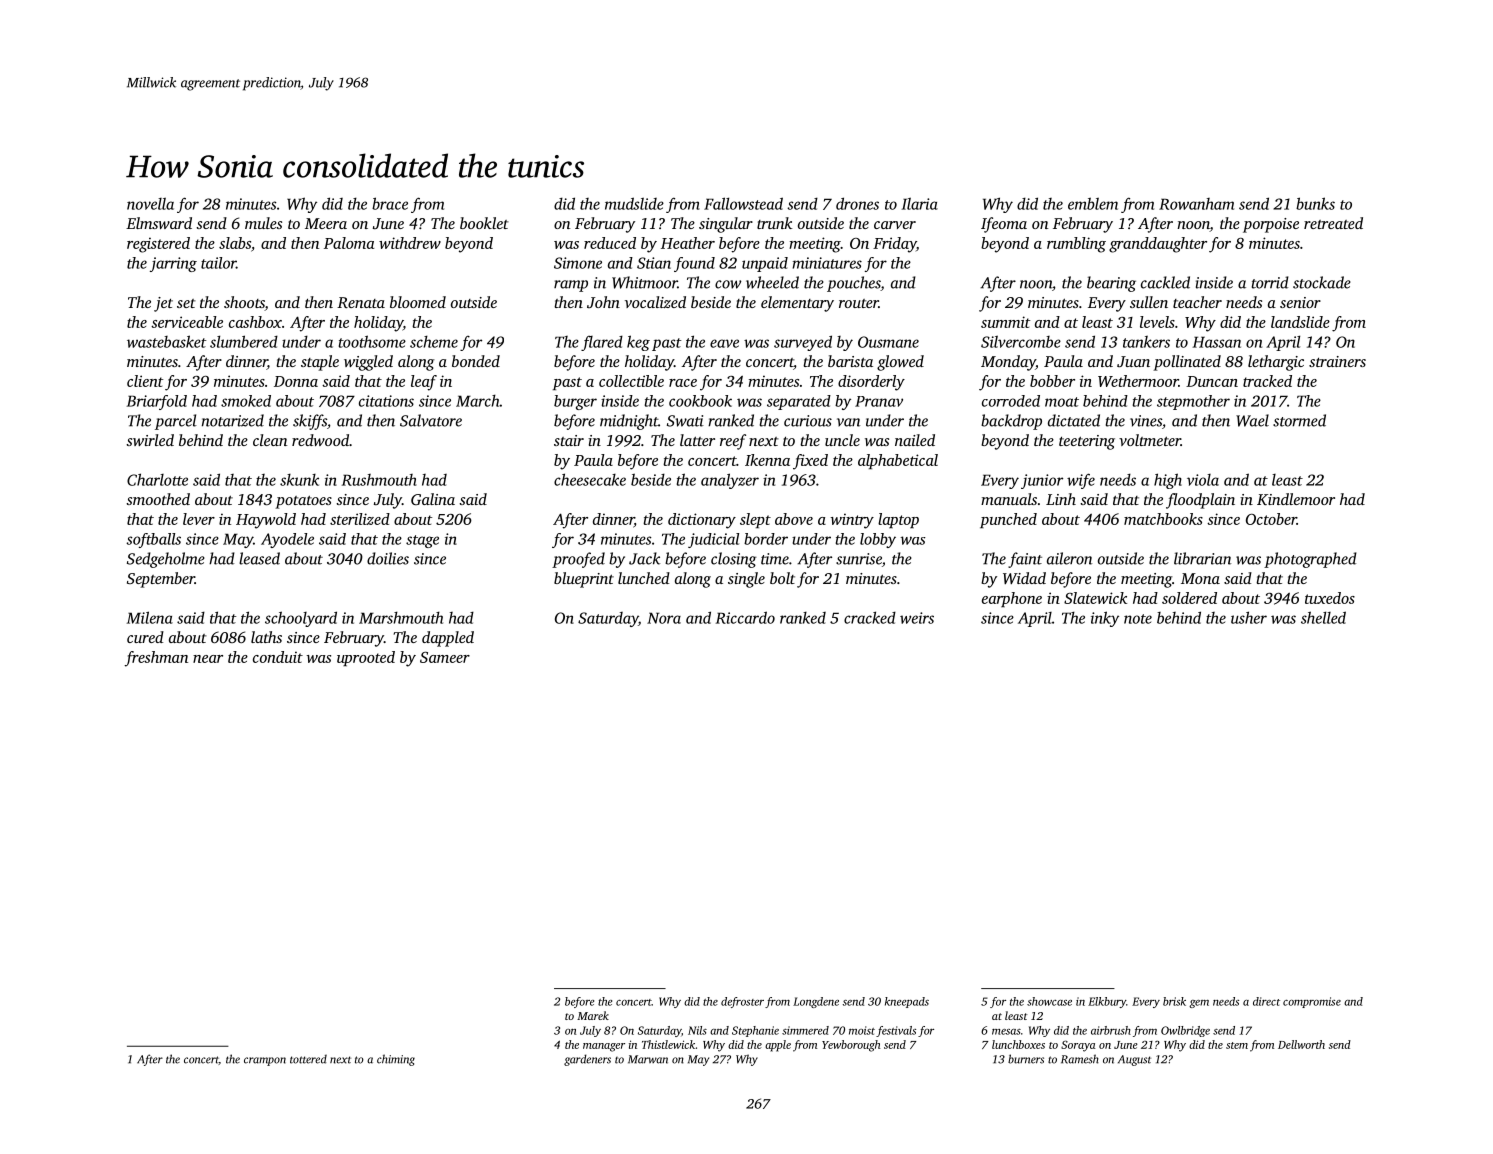 This page has height=1154, width=1493. What do you see at coordinates (156, 659) in the page?
I see `freshman` at bounding box center [156, 659].
